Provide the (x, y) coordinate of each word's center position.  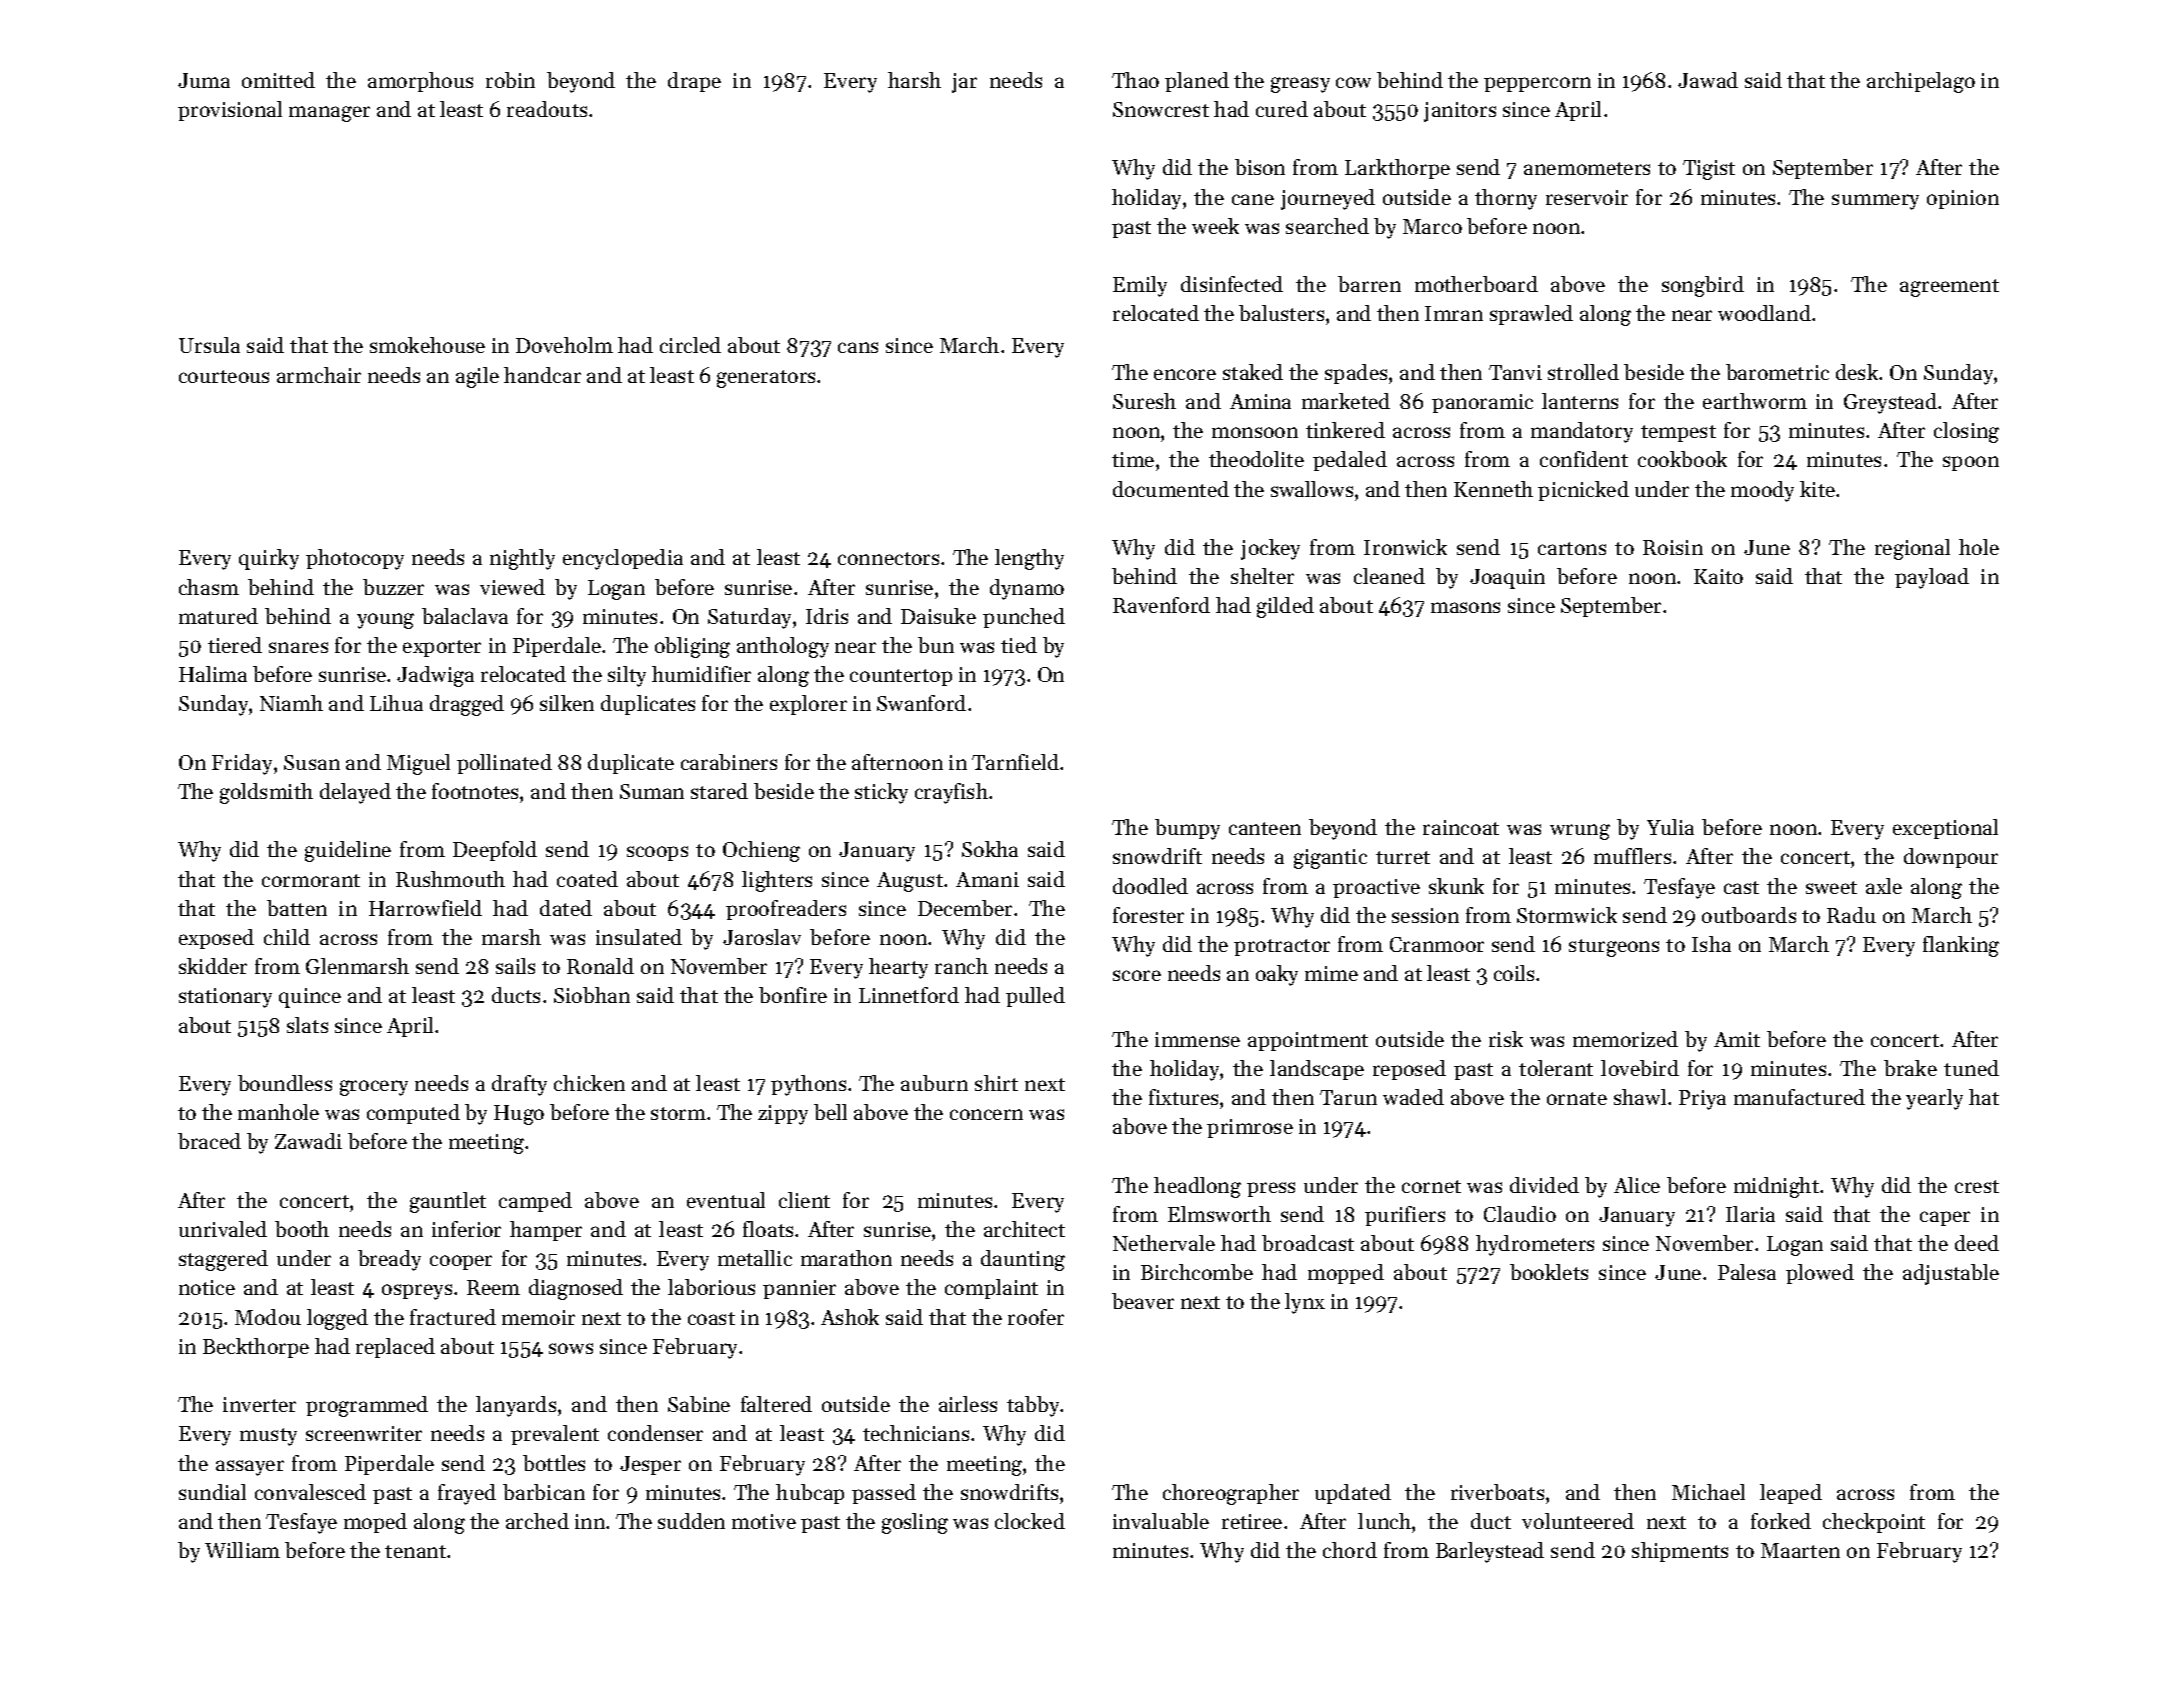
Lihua (396, 703)
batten (297, 908)
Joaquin (1507, 579)
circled (690, 345)
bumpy (1187, 829)
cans (858, 347)
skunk (1456, 886)
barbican (544, 1492)
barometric (1777, 372)
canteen (1265, 828)
